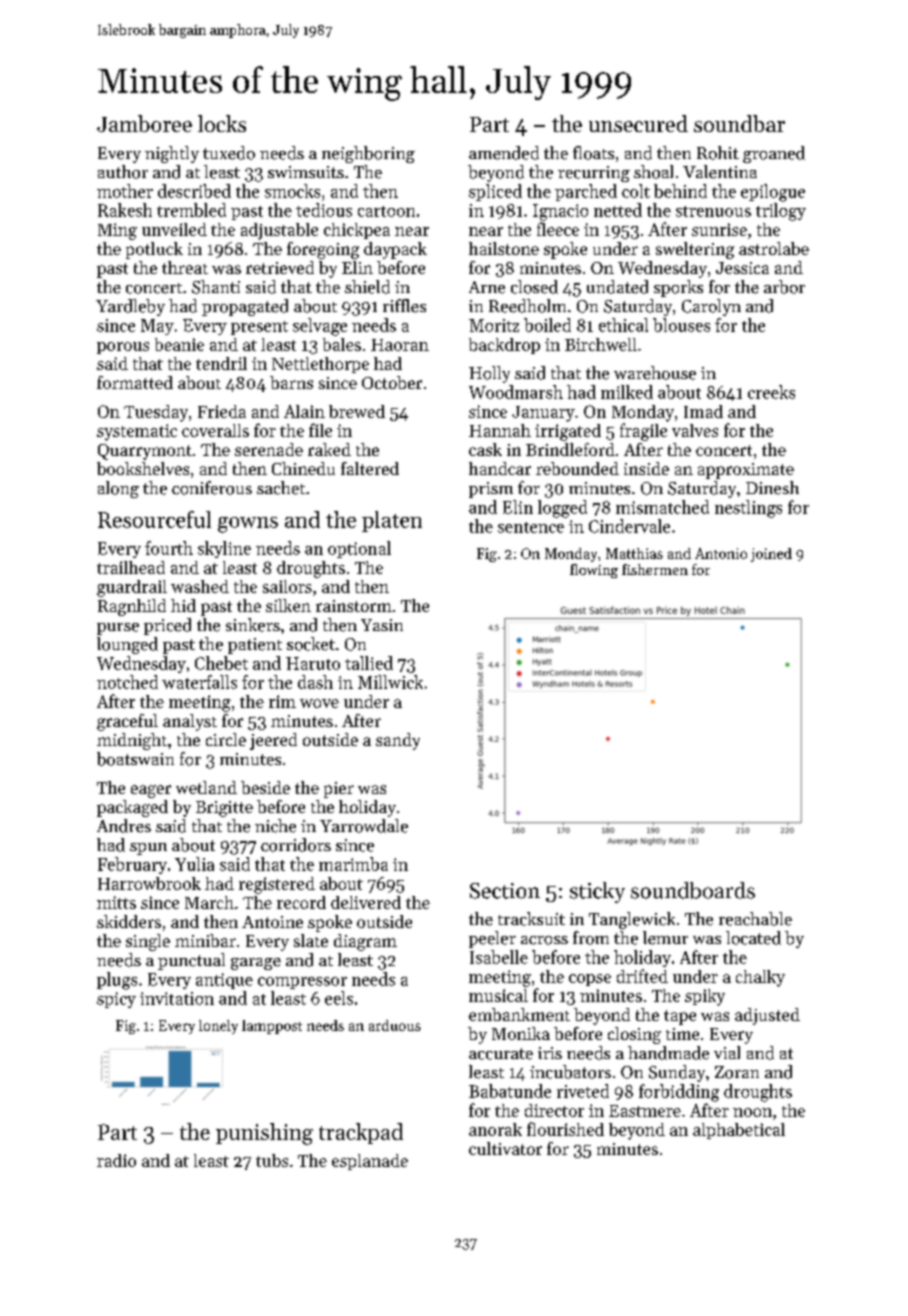  I want to click on smocks, so click(292, 191).
